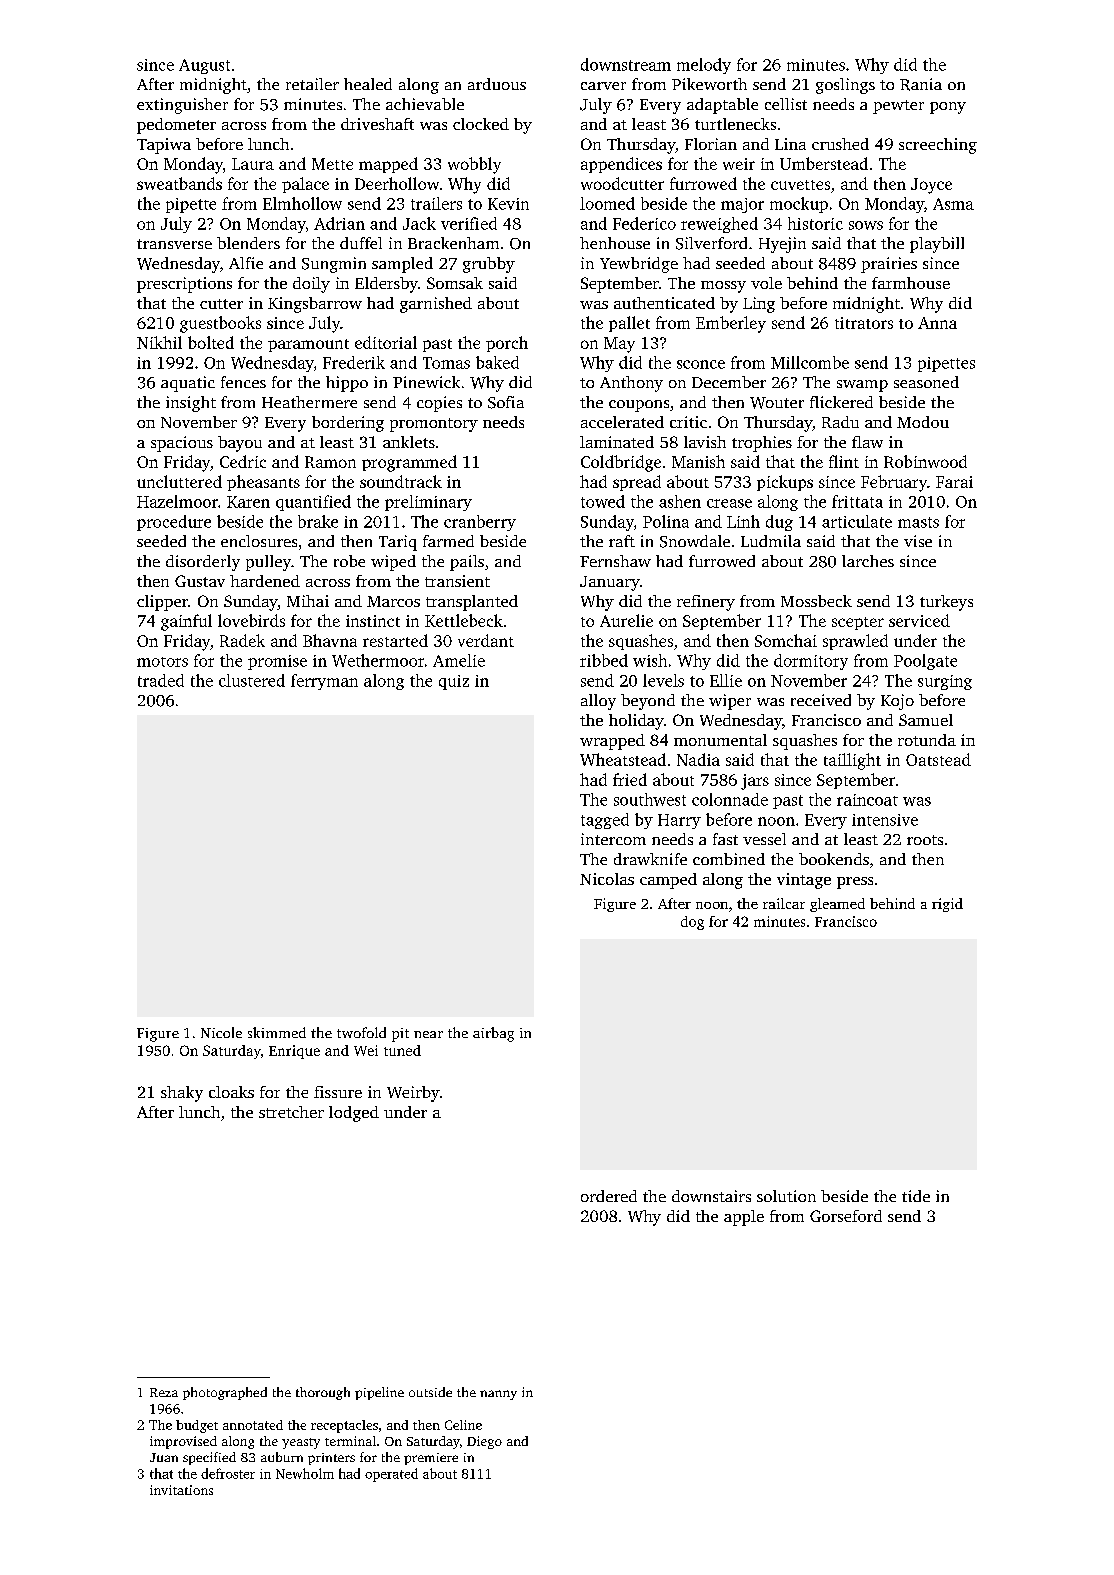  Describe the element at coordinates (221, 1032) in the document. I see `Nicole` at that location.
